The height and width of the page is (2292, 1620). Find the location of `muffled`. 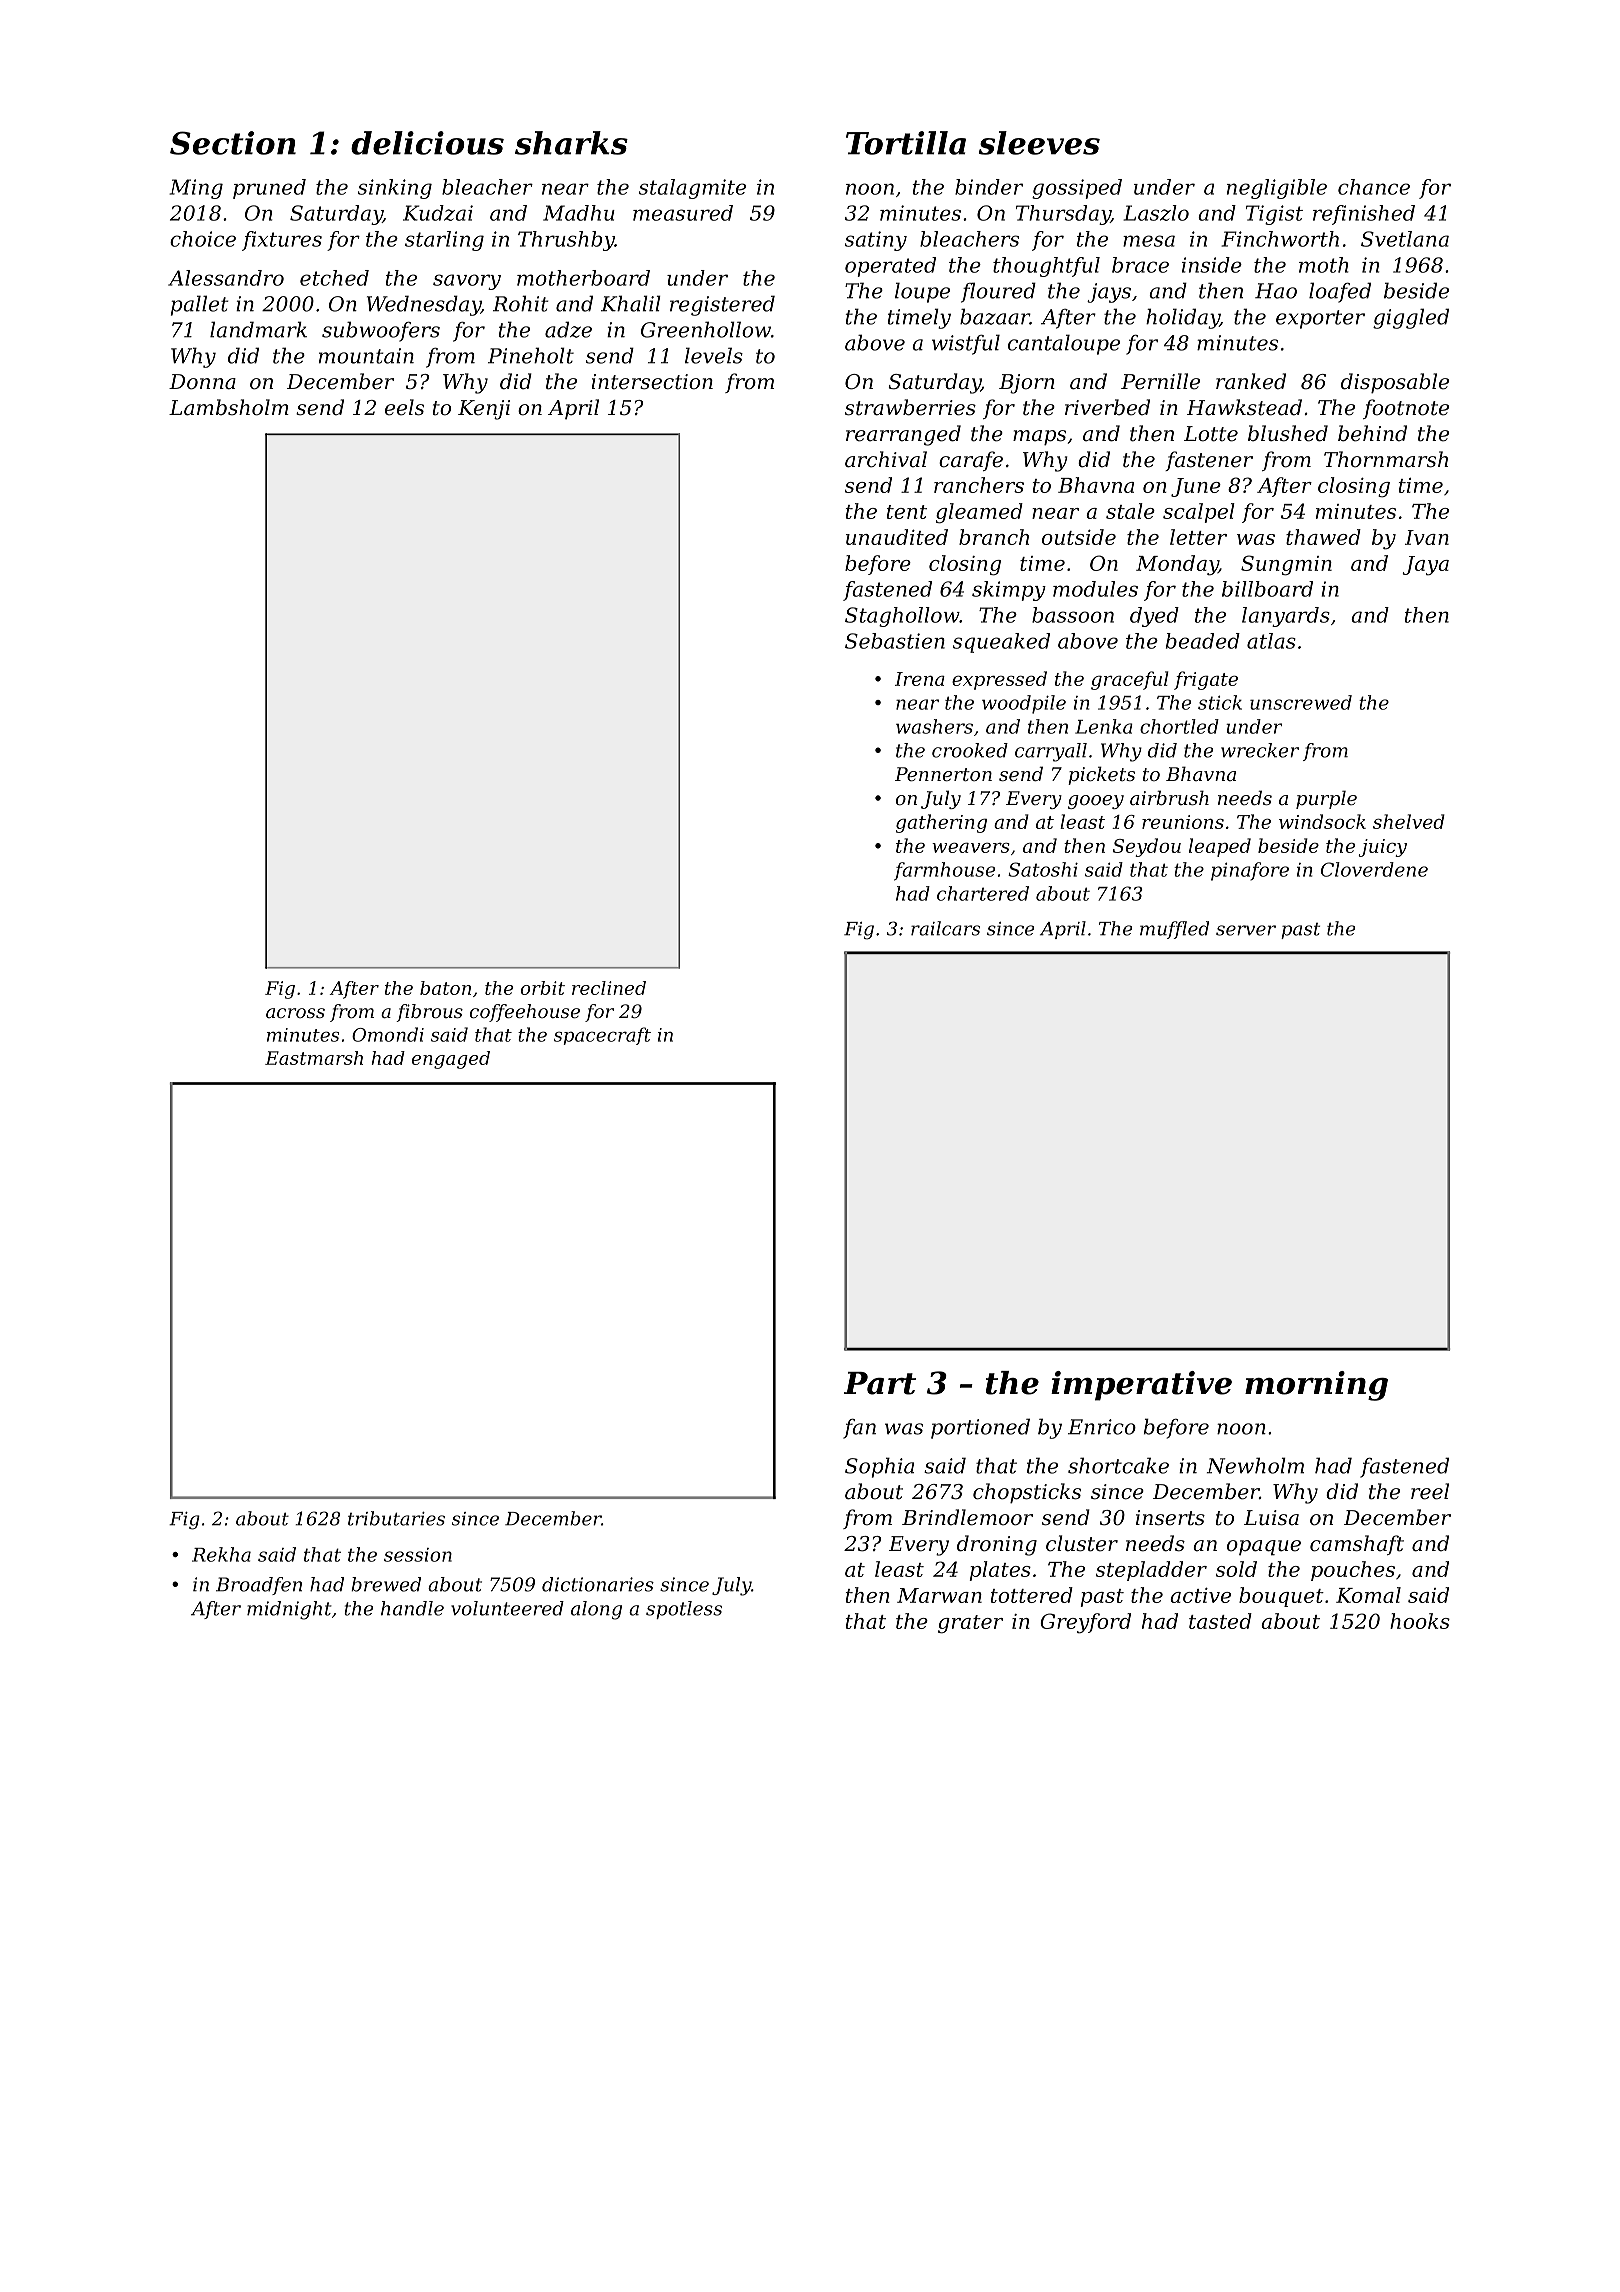

muffled is located at coordinates (1174, 930).
